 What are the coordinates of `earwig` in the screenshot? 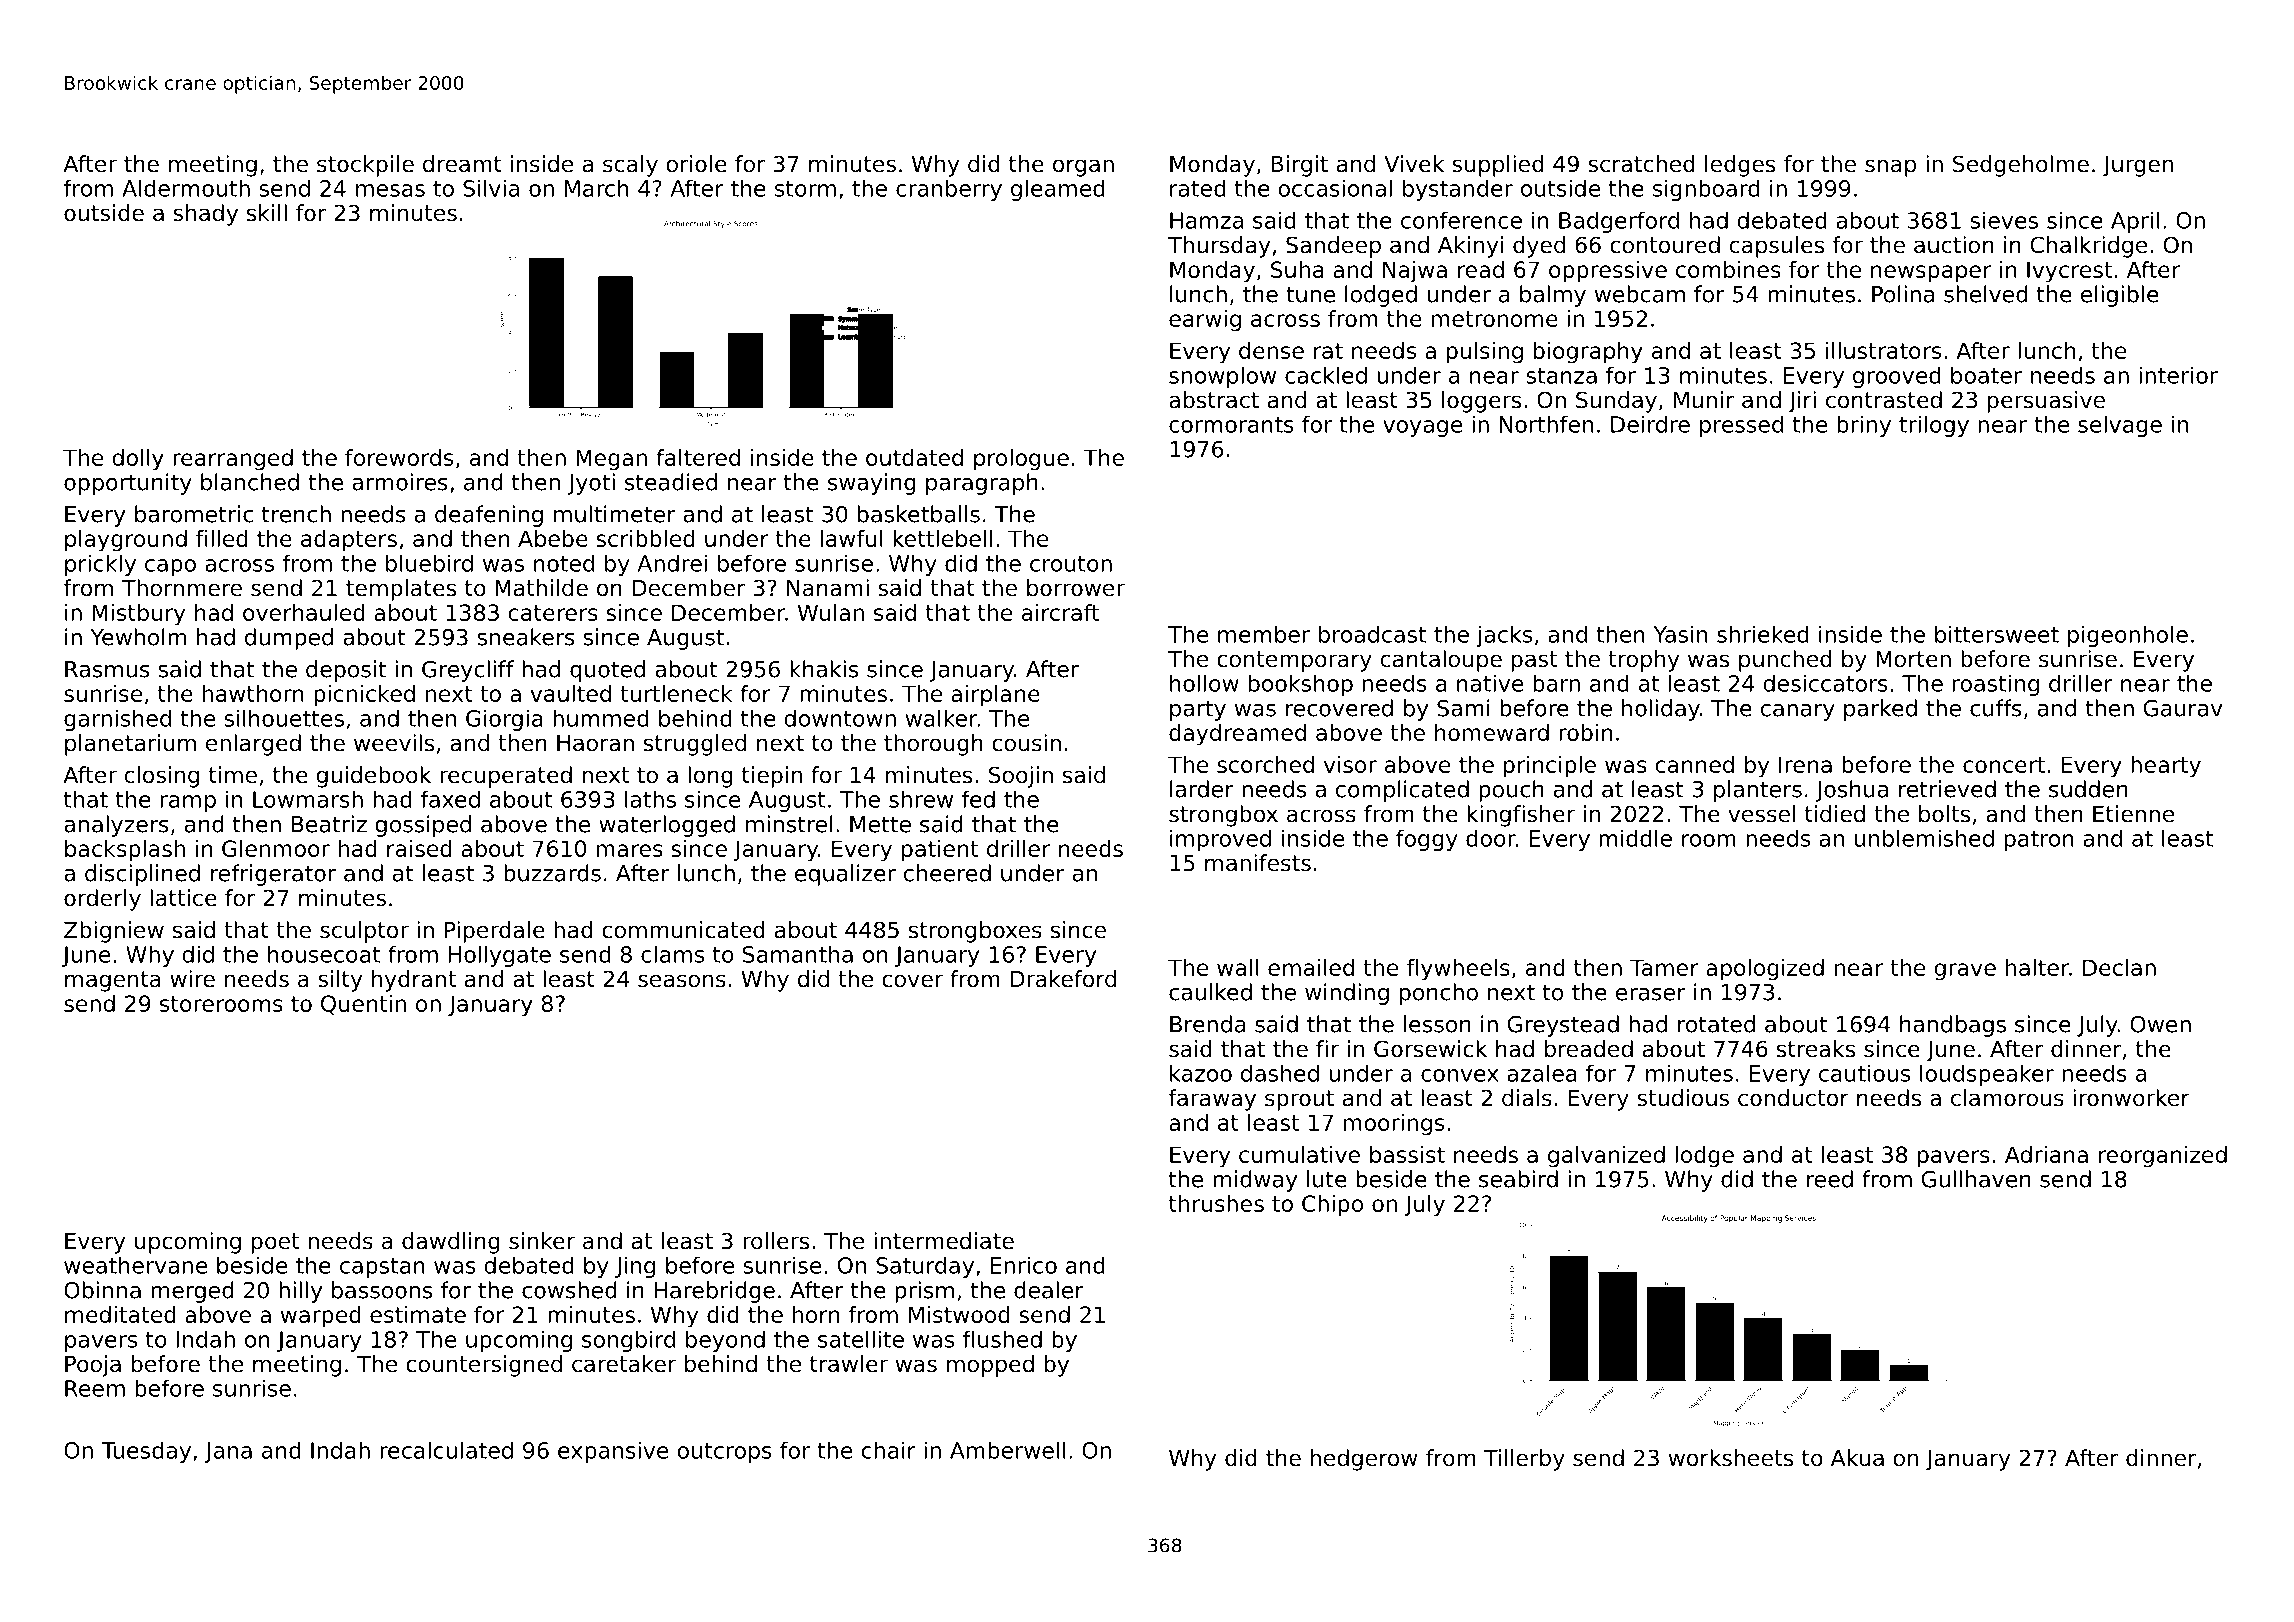 It's located at (1205, 321).
